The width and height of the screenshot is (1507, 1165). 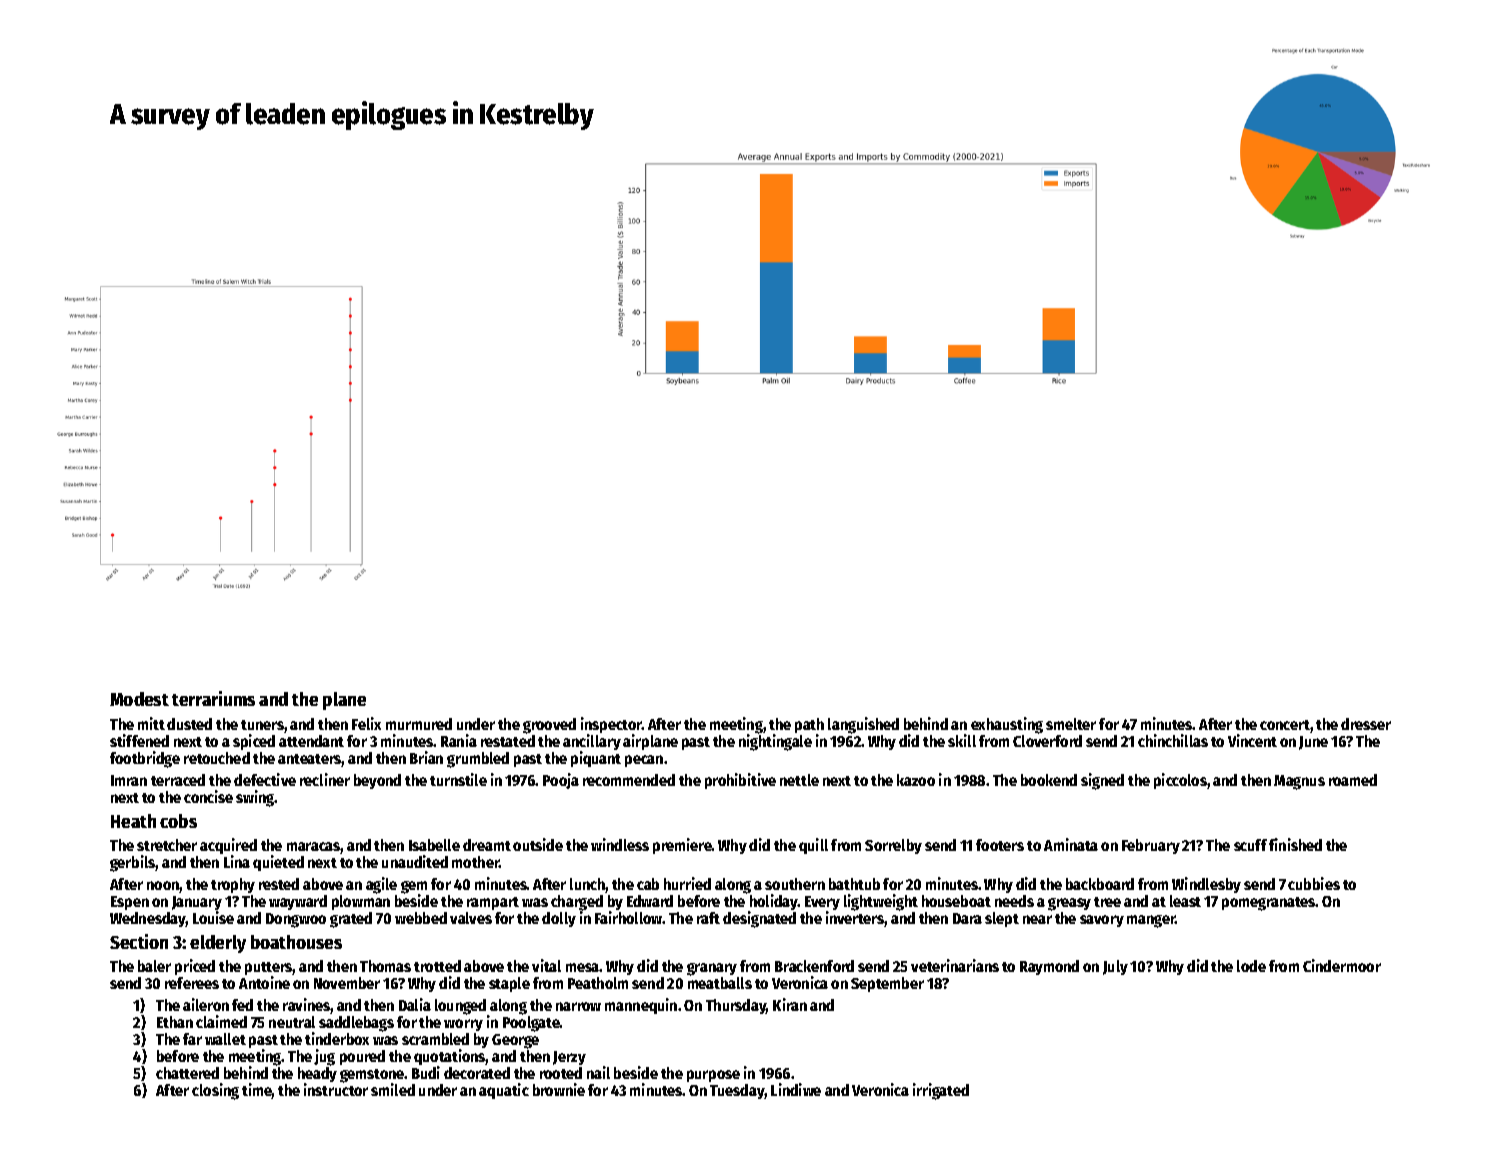 I want to click on vital, so click(x=546, y=965).
